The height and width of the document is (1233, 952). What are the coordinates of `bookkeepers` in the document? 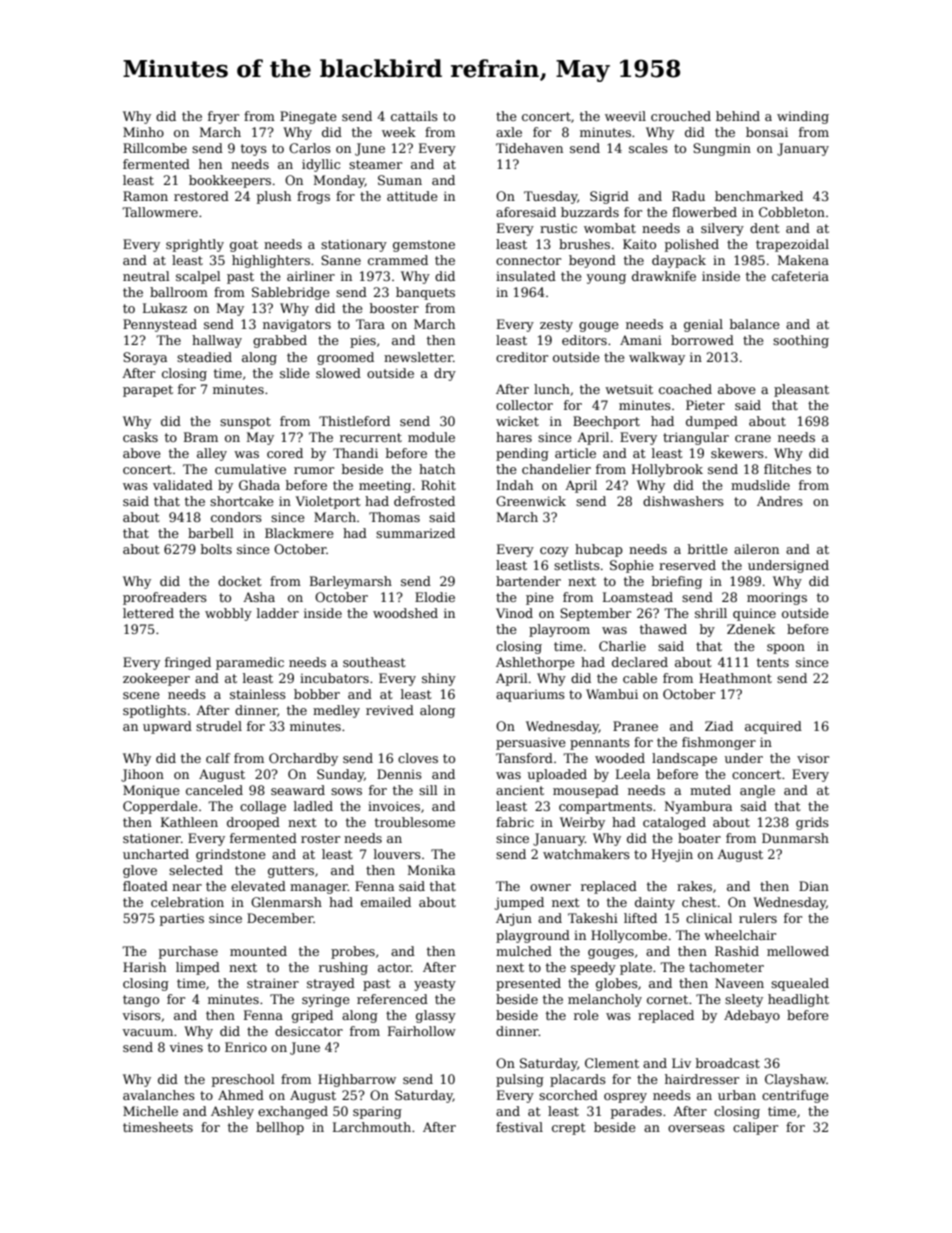 It's located at (230, 181).
